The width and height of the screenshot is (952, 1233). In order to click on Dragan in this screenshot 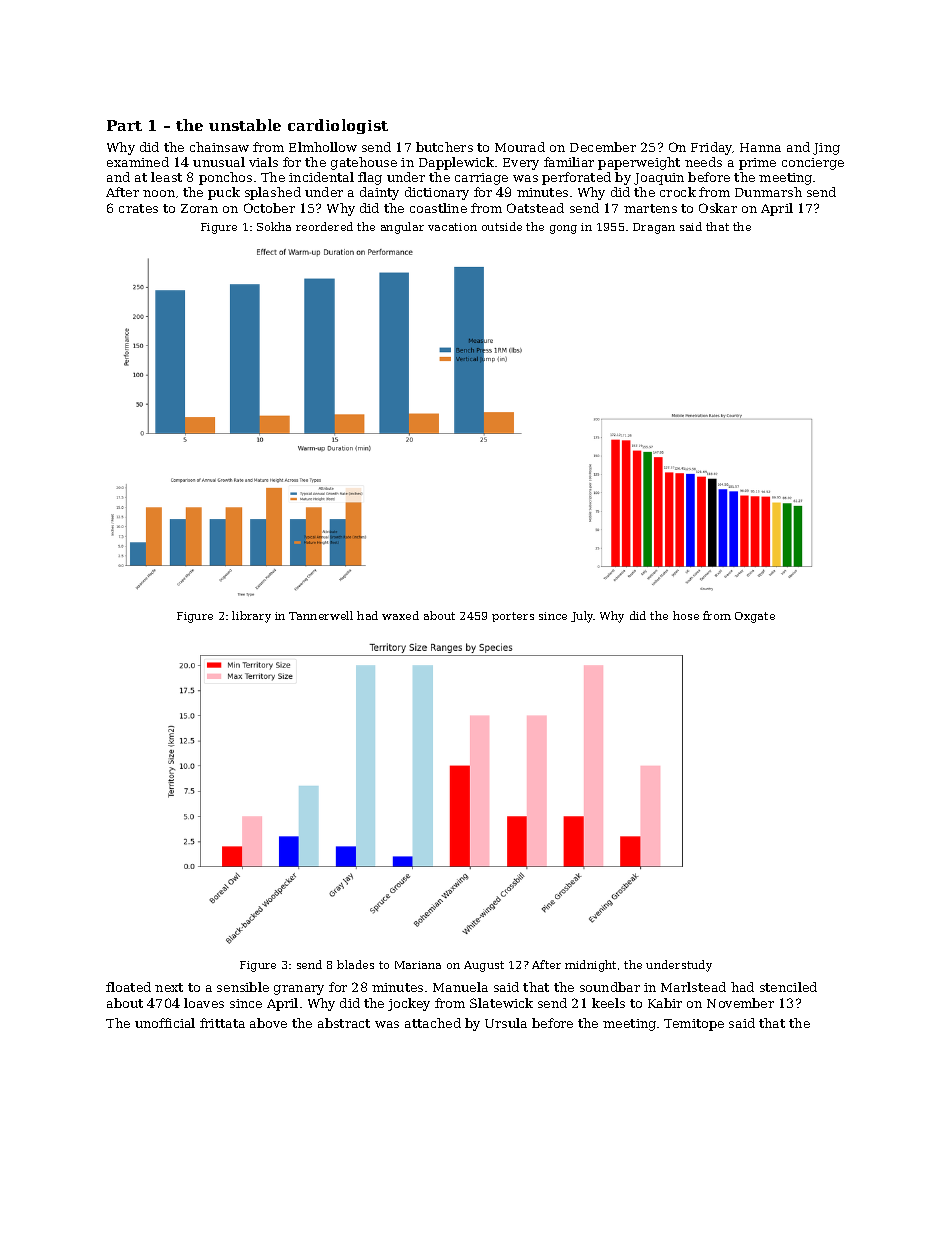, I will do `click(654, 228)`.
